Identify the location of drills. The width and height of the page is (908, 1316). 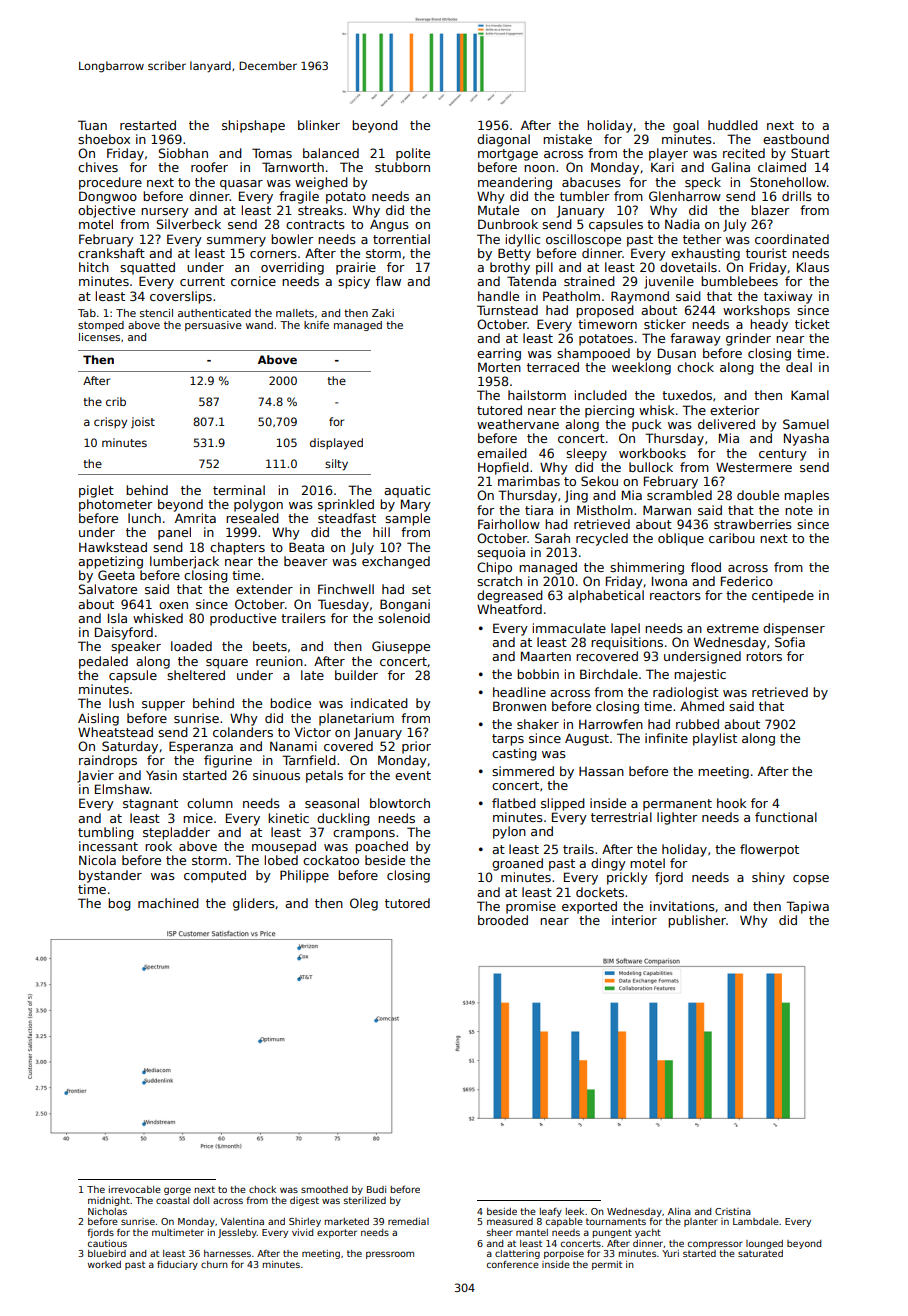
(797, 196).
